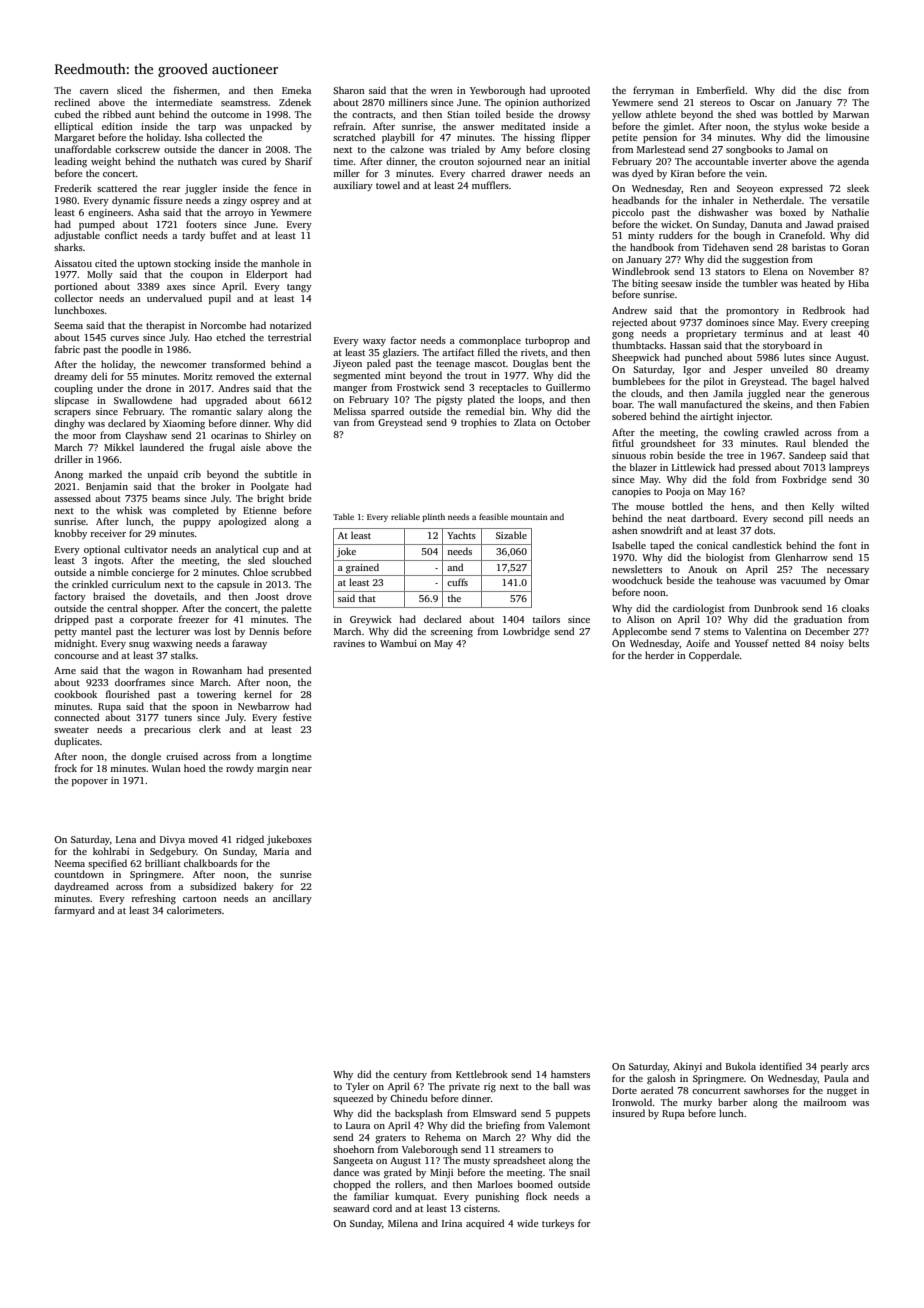 Image resolution: width=924 pixels, height=1308 pixels. What do you see at coordinates (352, 1185) in the image?
I see `chopped` at bounding box center [352, 1185].
